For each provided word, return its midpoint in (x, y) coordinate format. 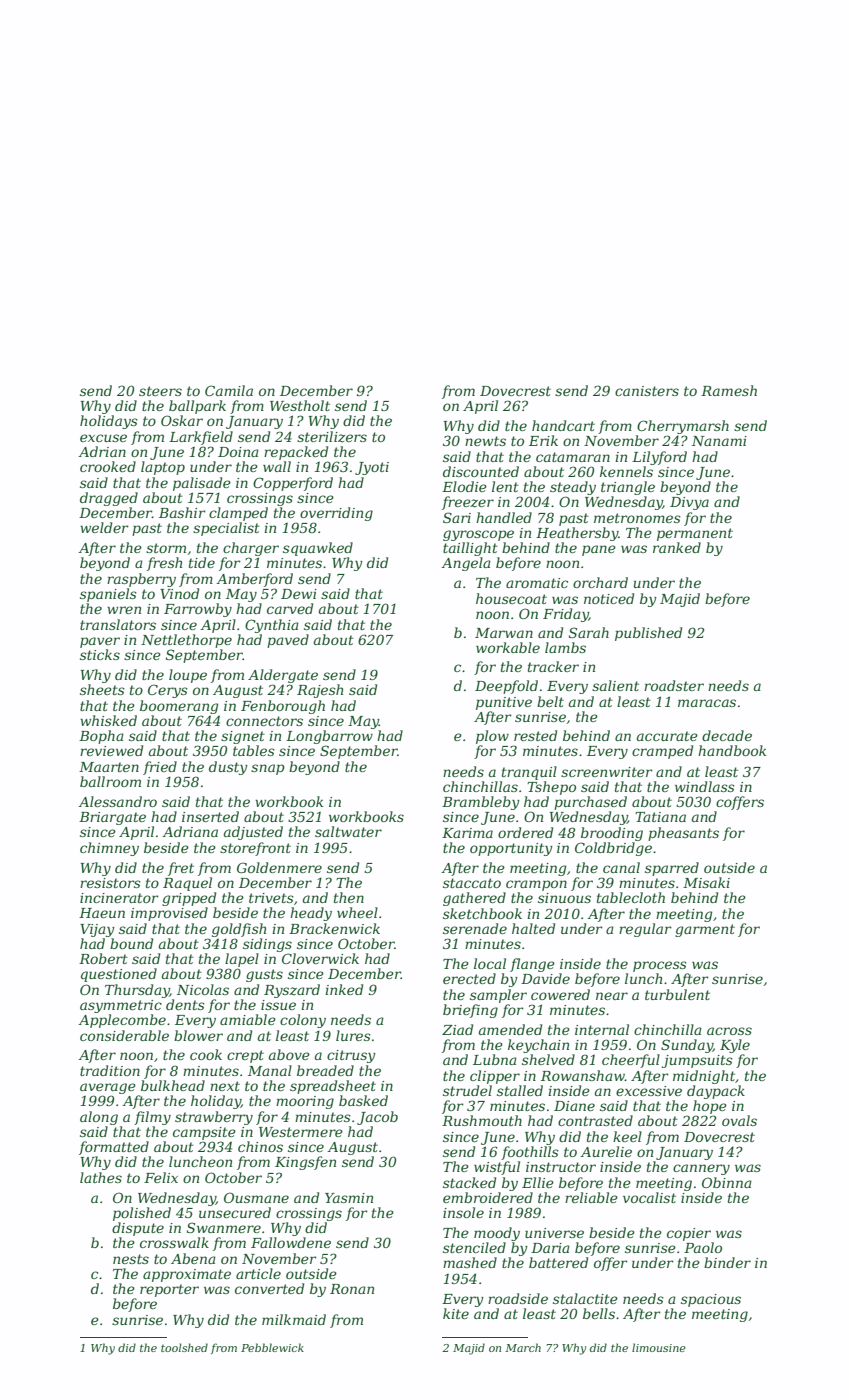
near (612, 996)
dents (185, 1004)
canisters (647, 391)
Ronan (352, 1289)
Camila (229, 390)
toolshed (184, 1347)
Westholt (300, 405)
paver (100, 642)
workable (508, 647)
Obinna (727, 1182)
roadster (674, 685)
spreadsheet (333, 1087)
